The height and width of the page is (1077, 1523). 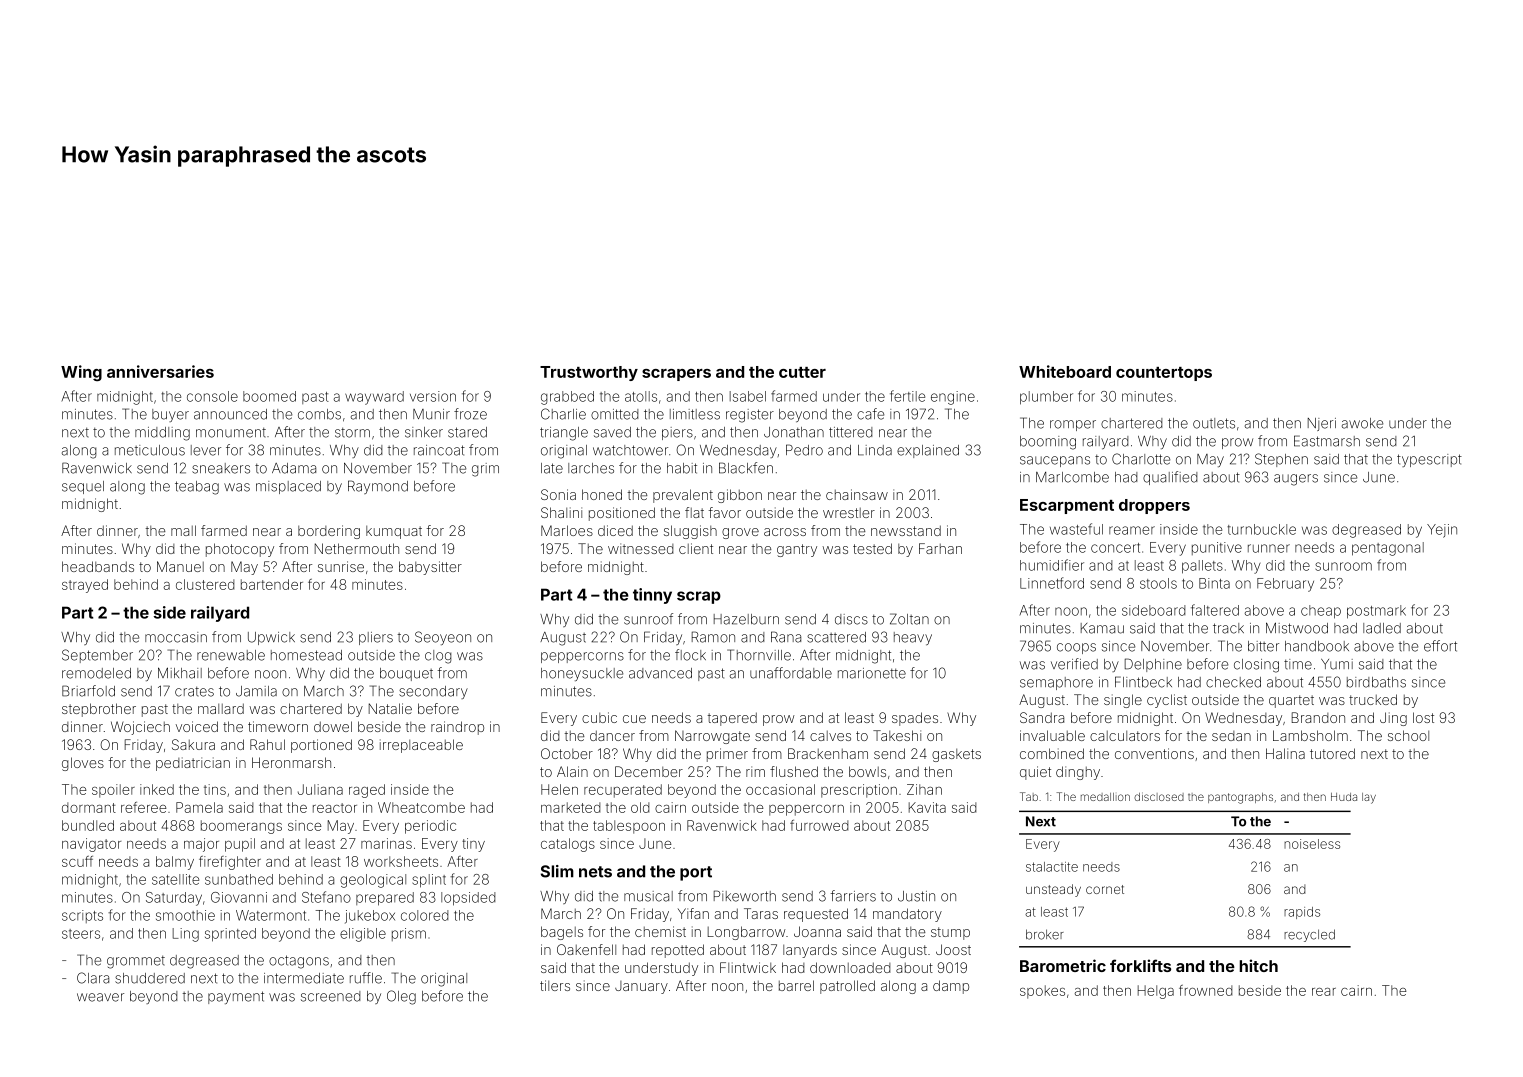 What do you see at coordinates (236, 997) in the page?
I see `payment` at bounding box center [236, 997].
